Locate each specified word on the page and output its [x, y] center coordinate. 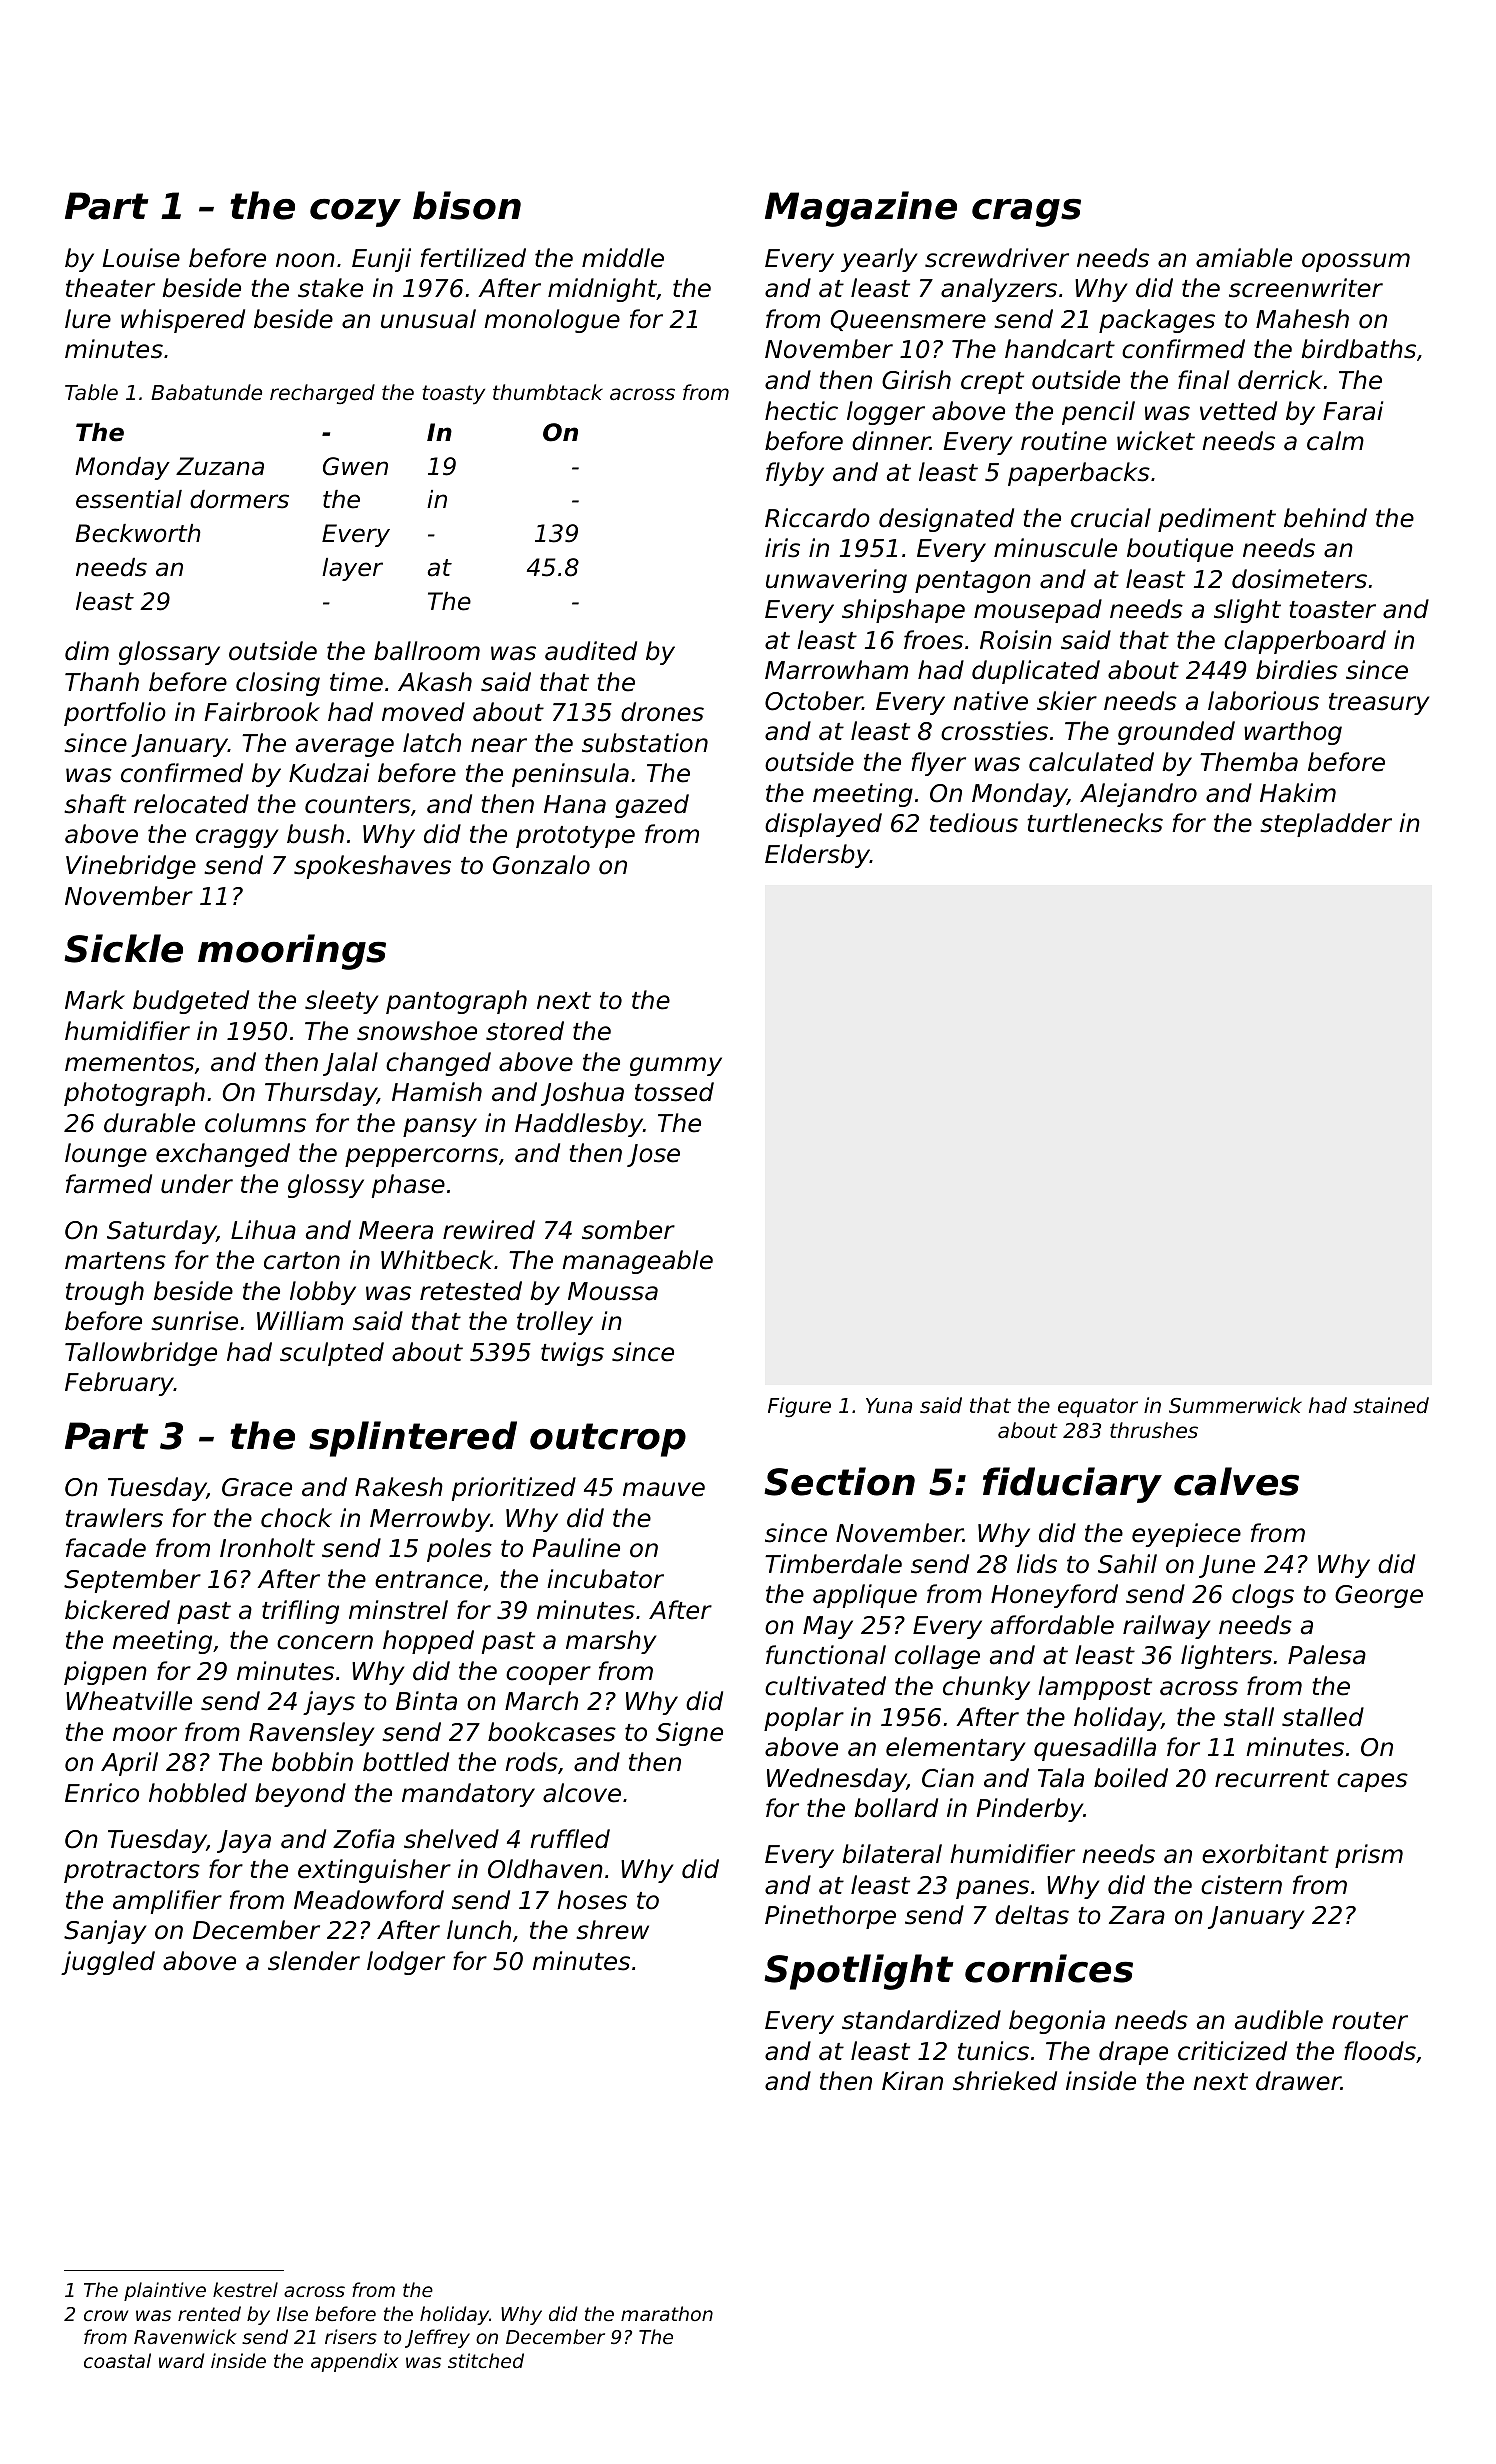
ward [181, 2360]
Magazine [861, 209]
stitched [486, 2360]
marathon [667, 2313]
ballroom [427, 651]
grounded [1176, 733]
